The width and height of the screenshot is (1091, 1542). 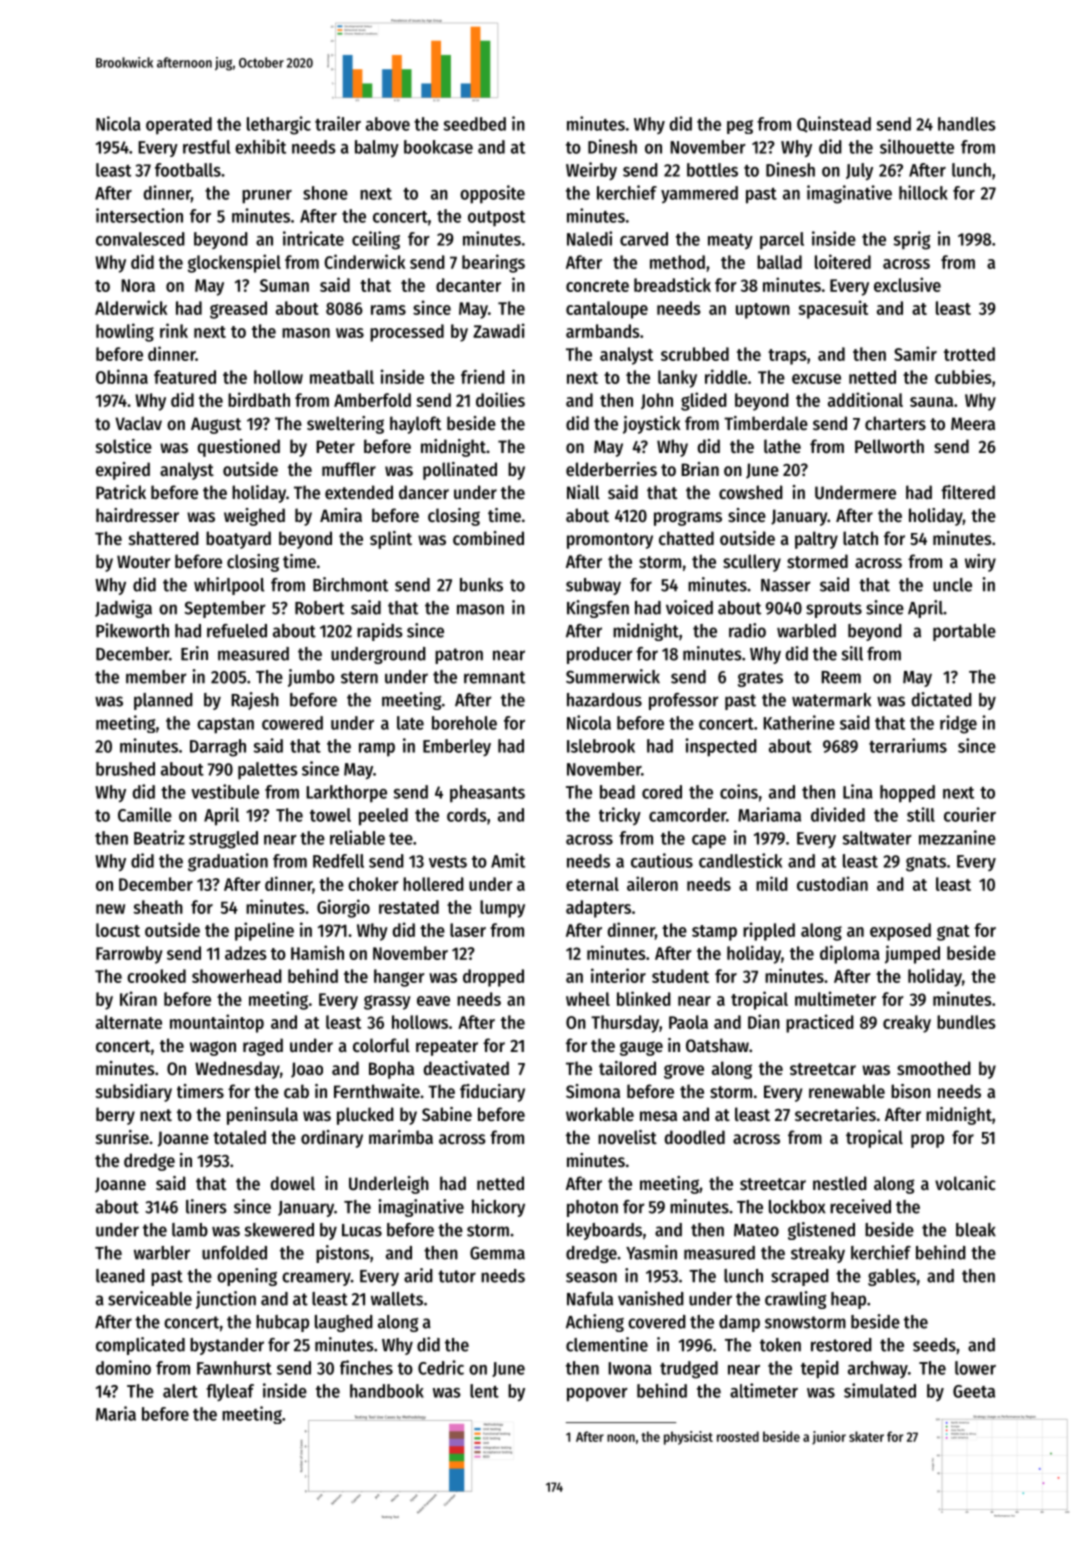 What do you see at coordinates (969, 354) in the screenshot?
I see `trotted` at bounding box center [969, 354].
